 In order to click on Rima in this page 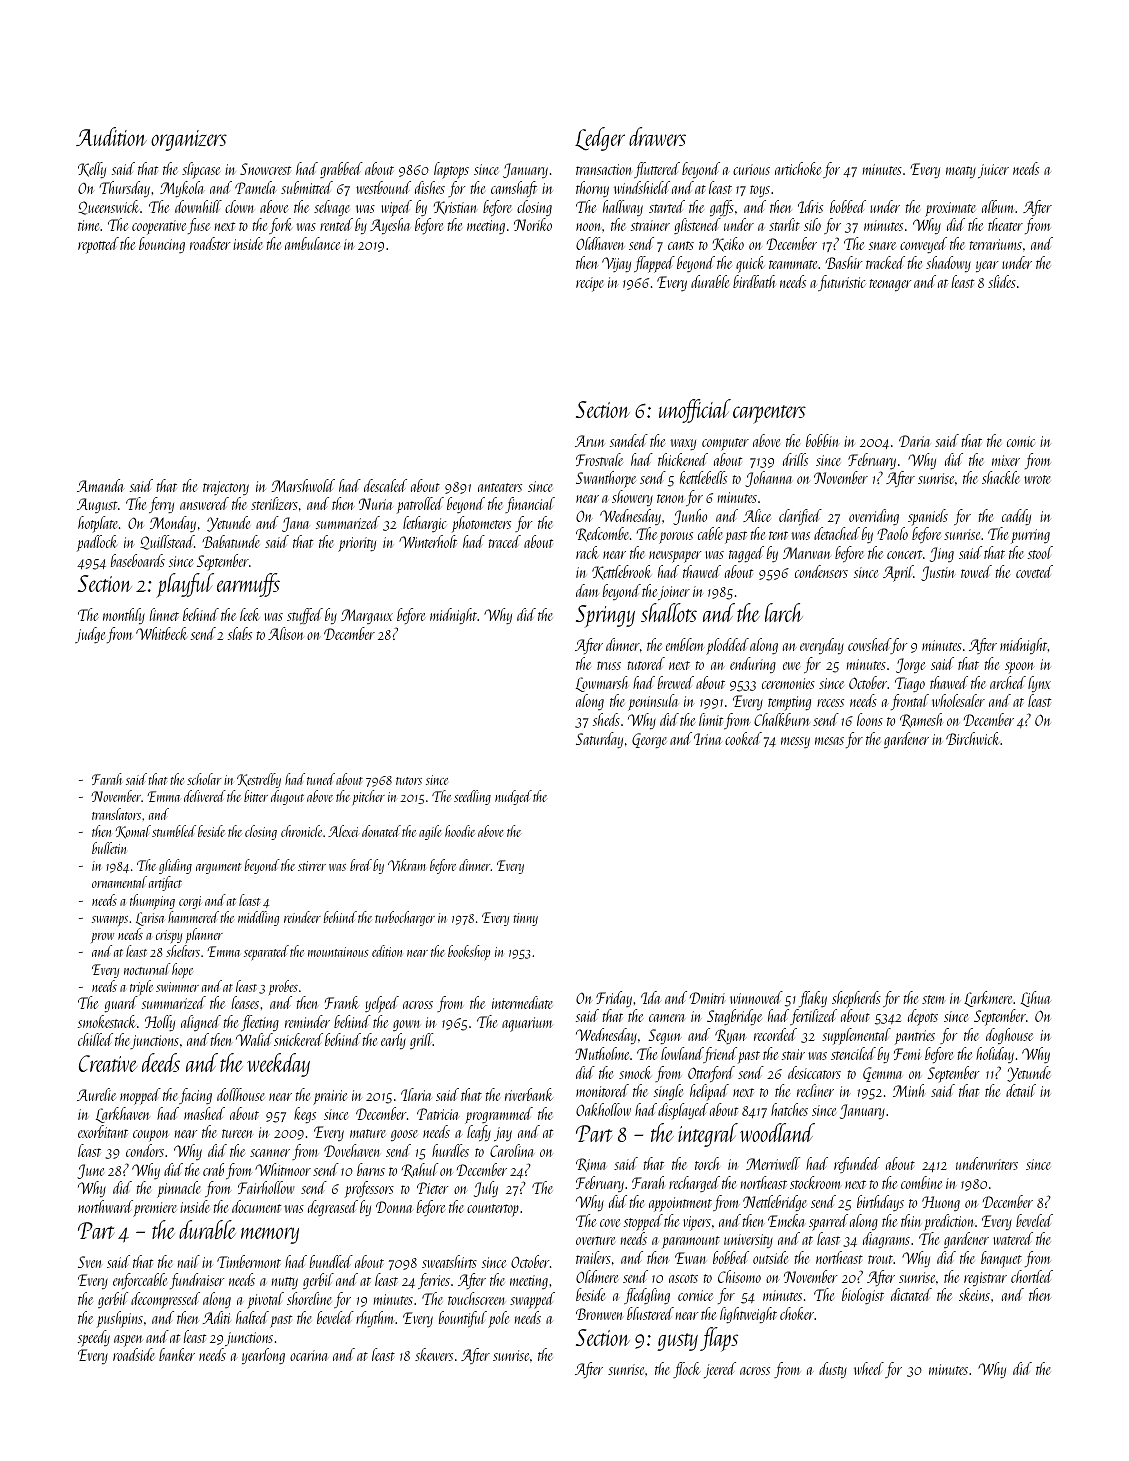, I will do `click(591, 1165)`.
